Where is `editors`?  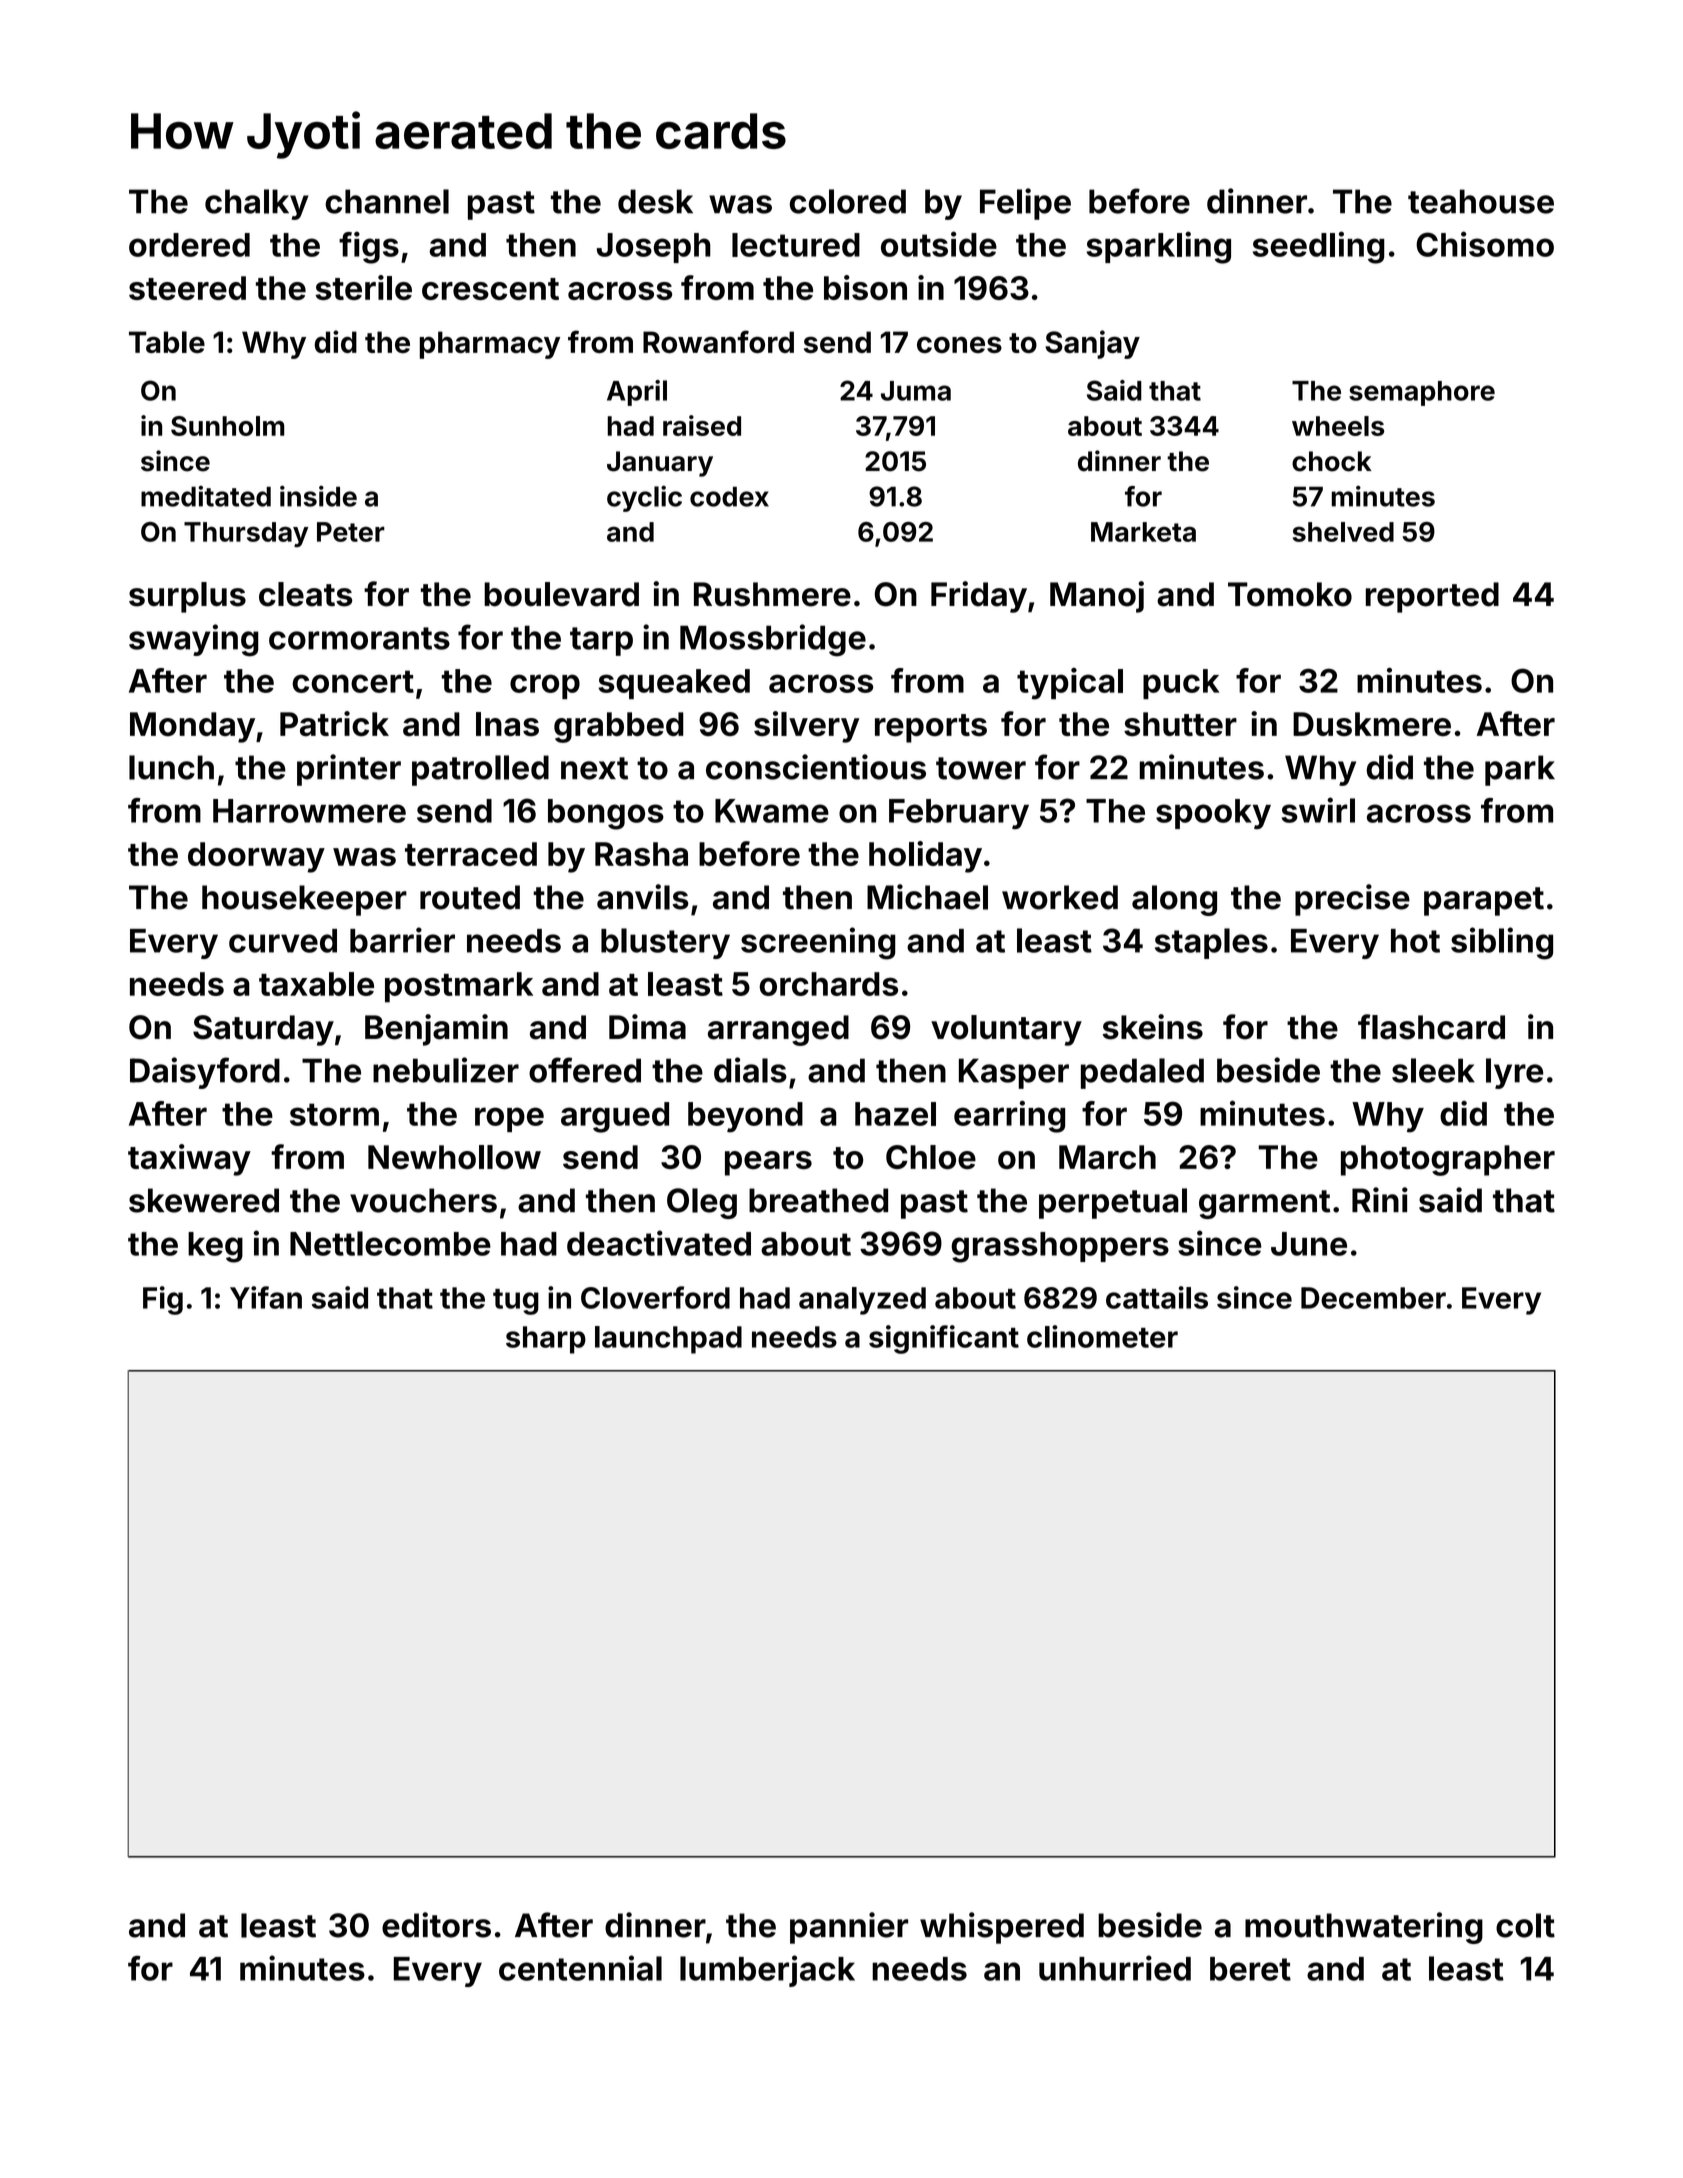 editors is located at coordinates (436, 1925).
